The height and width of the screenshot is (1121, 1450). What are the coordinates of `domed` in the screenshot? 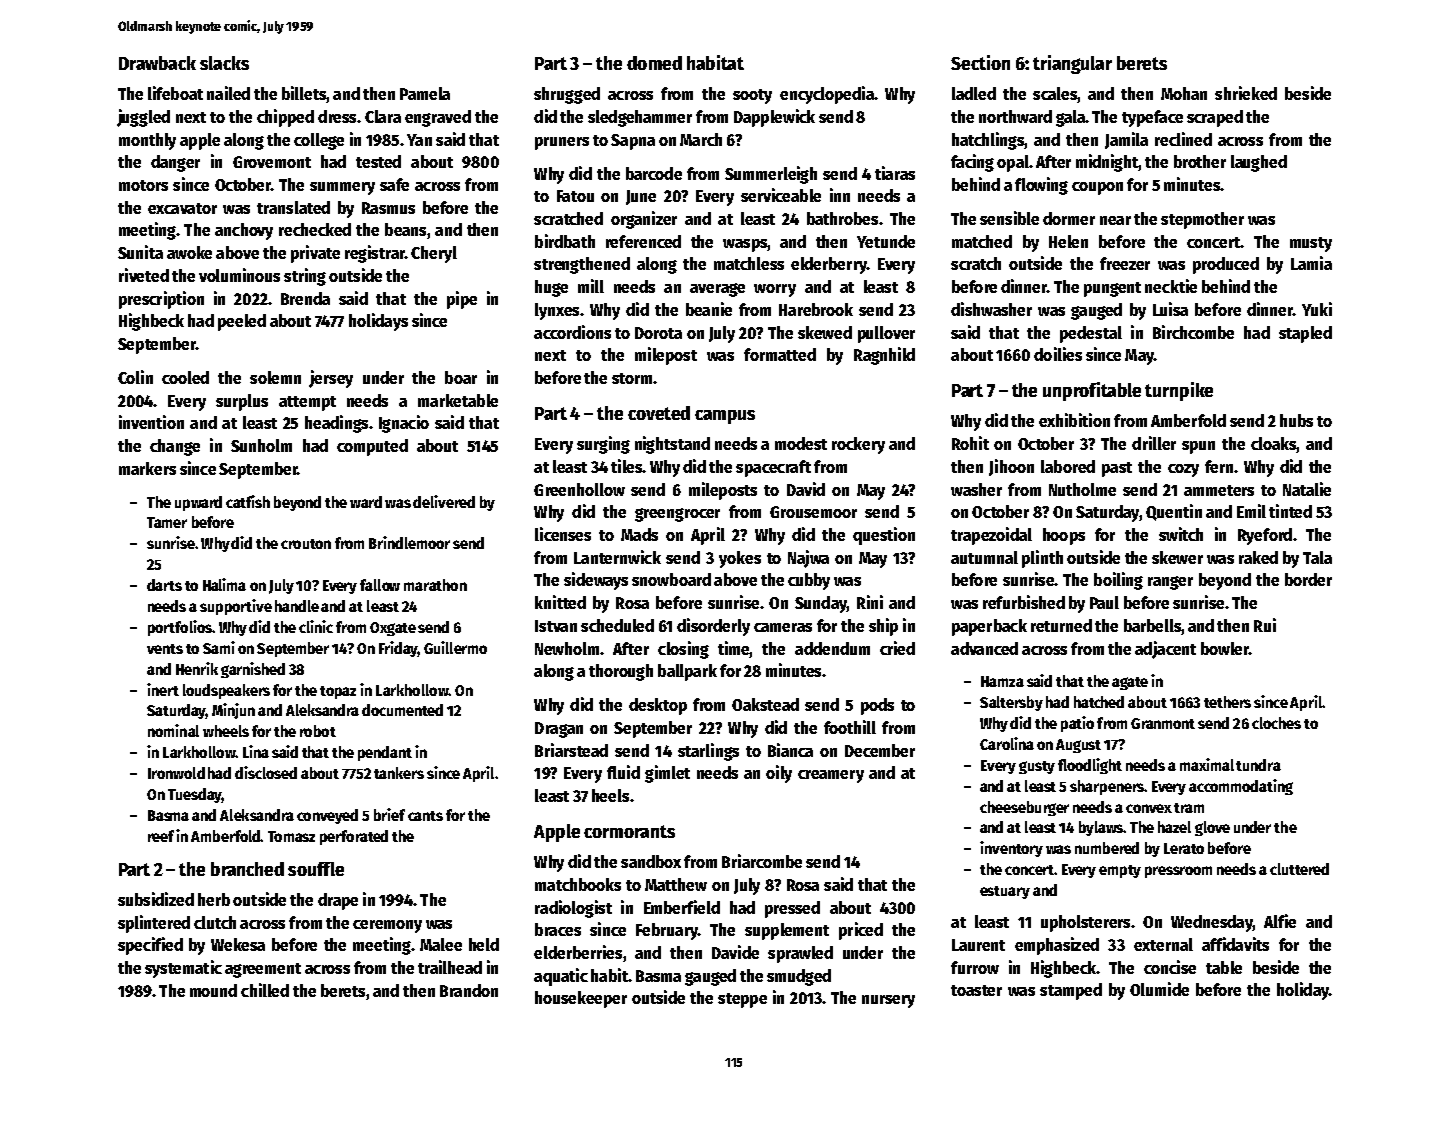 It's located at (654, 63).
